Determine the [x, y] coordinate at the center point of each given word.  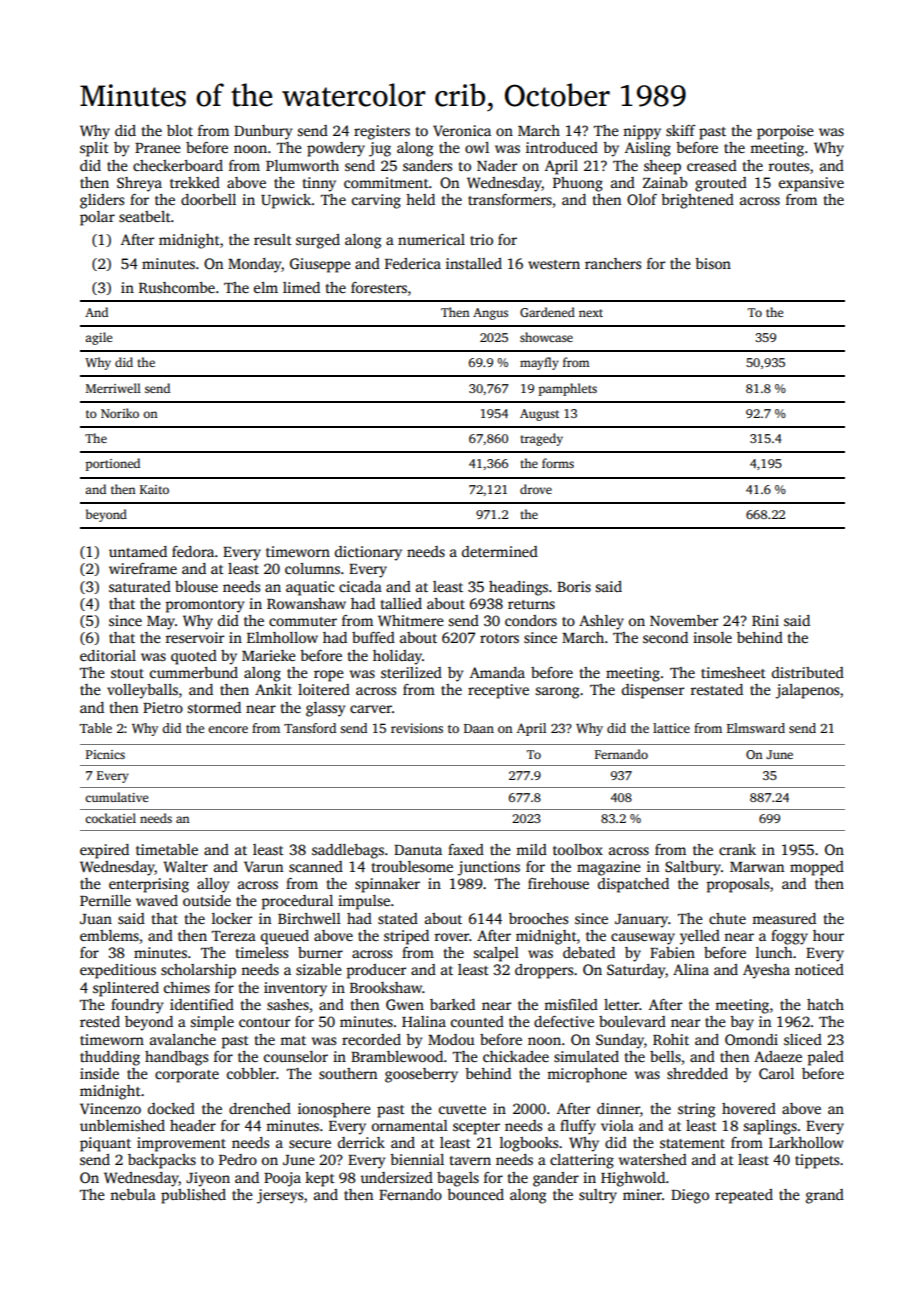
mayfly [539, 363]
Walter [185, 866]
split [94, 149]
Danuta [418, 850]
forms [558, 463]
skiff [680, 130]
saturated [140, 586]
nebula [133, 1194]
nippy [642, 132]
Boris [574, 586]
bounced [475, 1194]
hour [828, 935]
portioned [113, 464]
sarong [557, 693]
